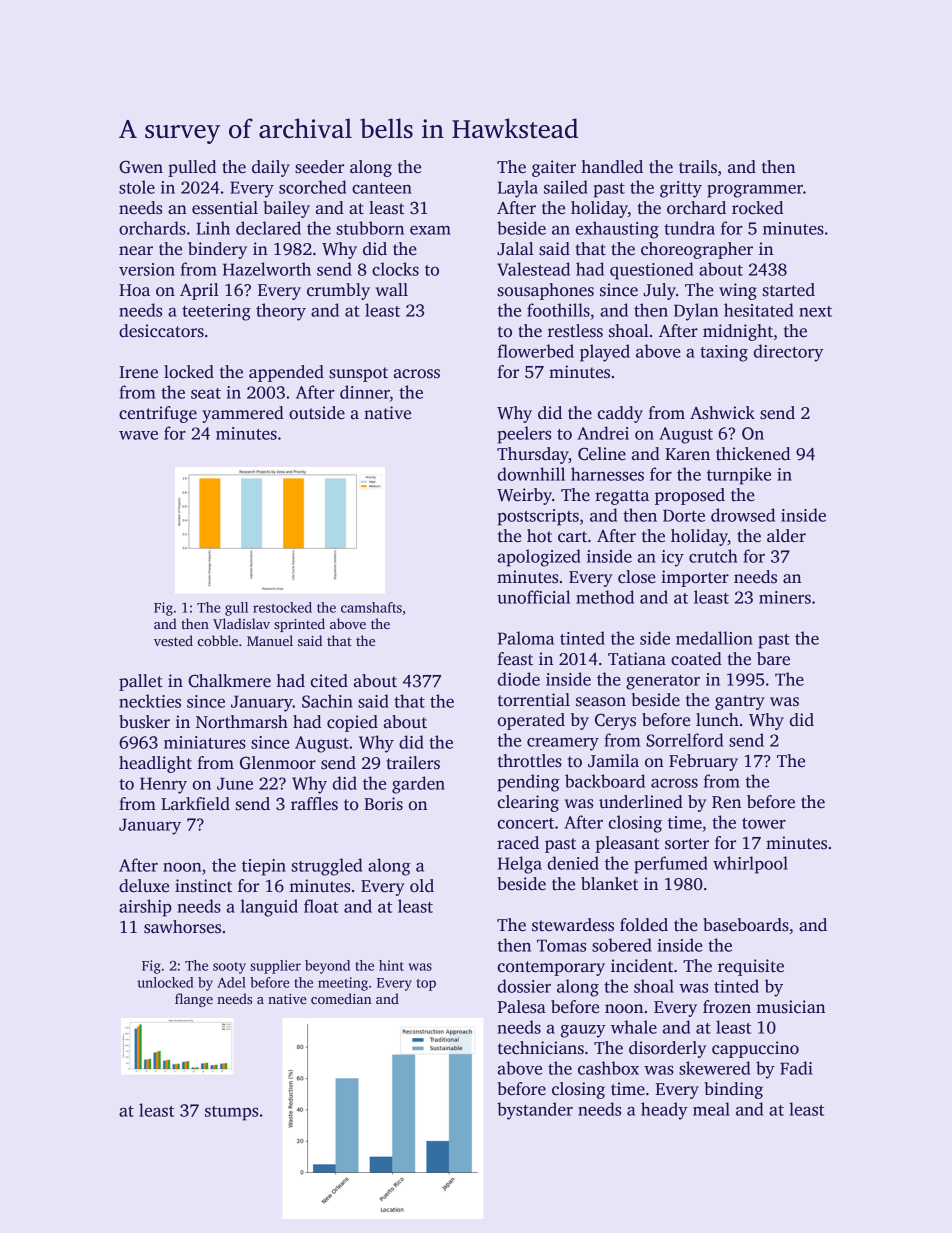  Describe the element at coordinates (141, 167) in the screenshot. I see `Gwen` at that location.
